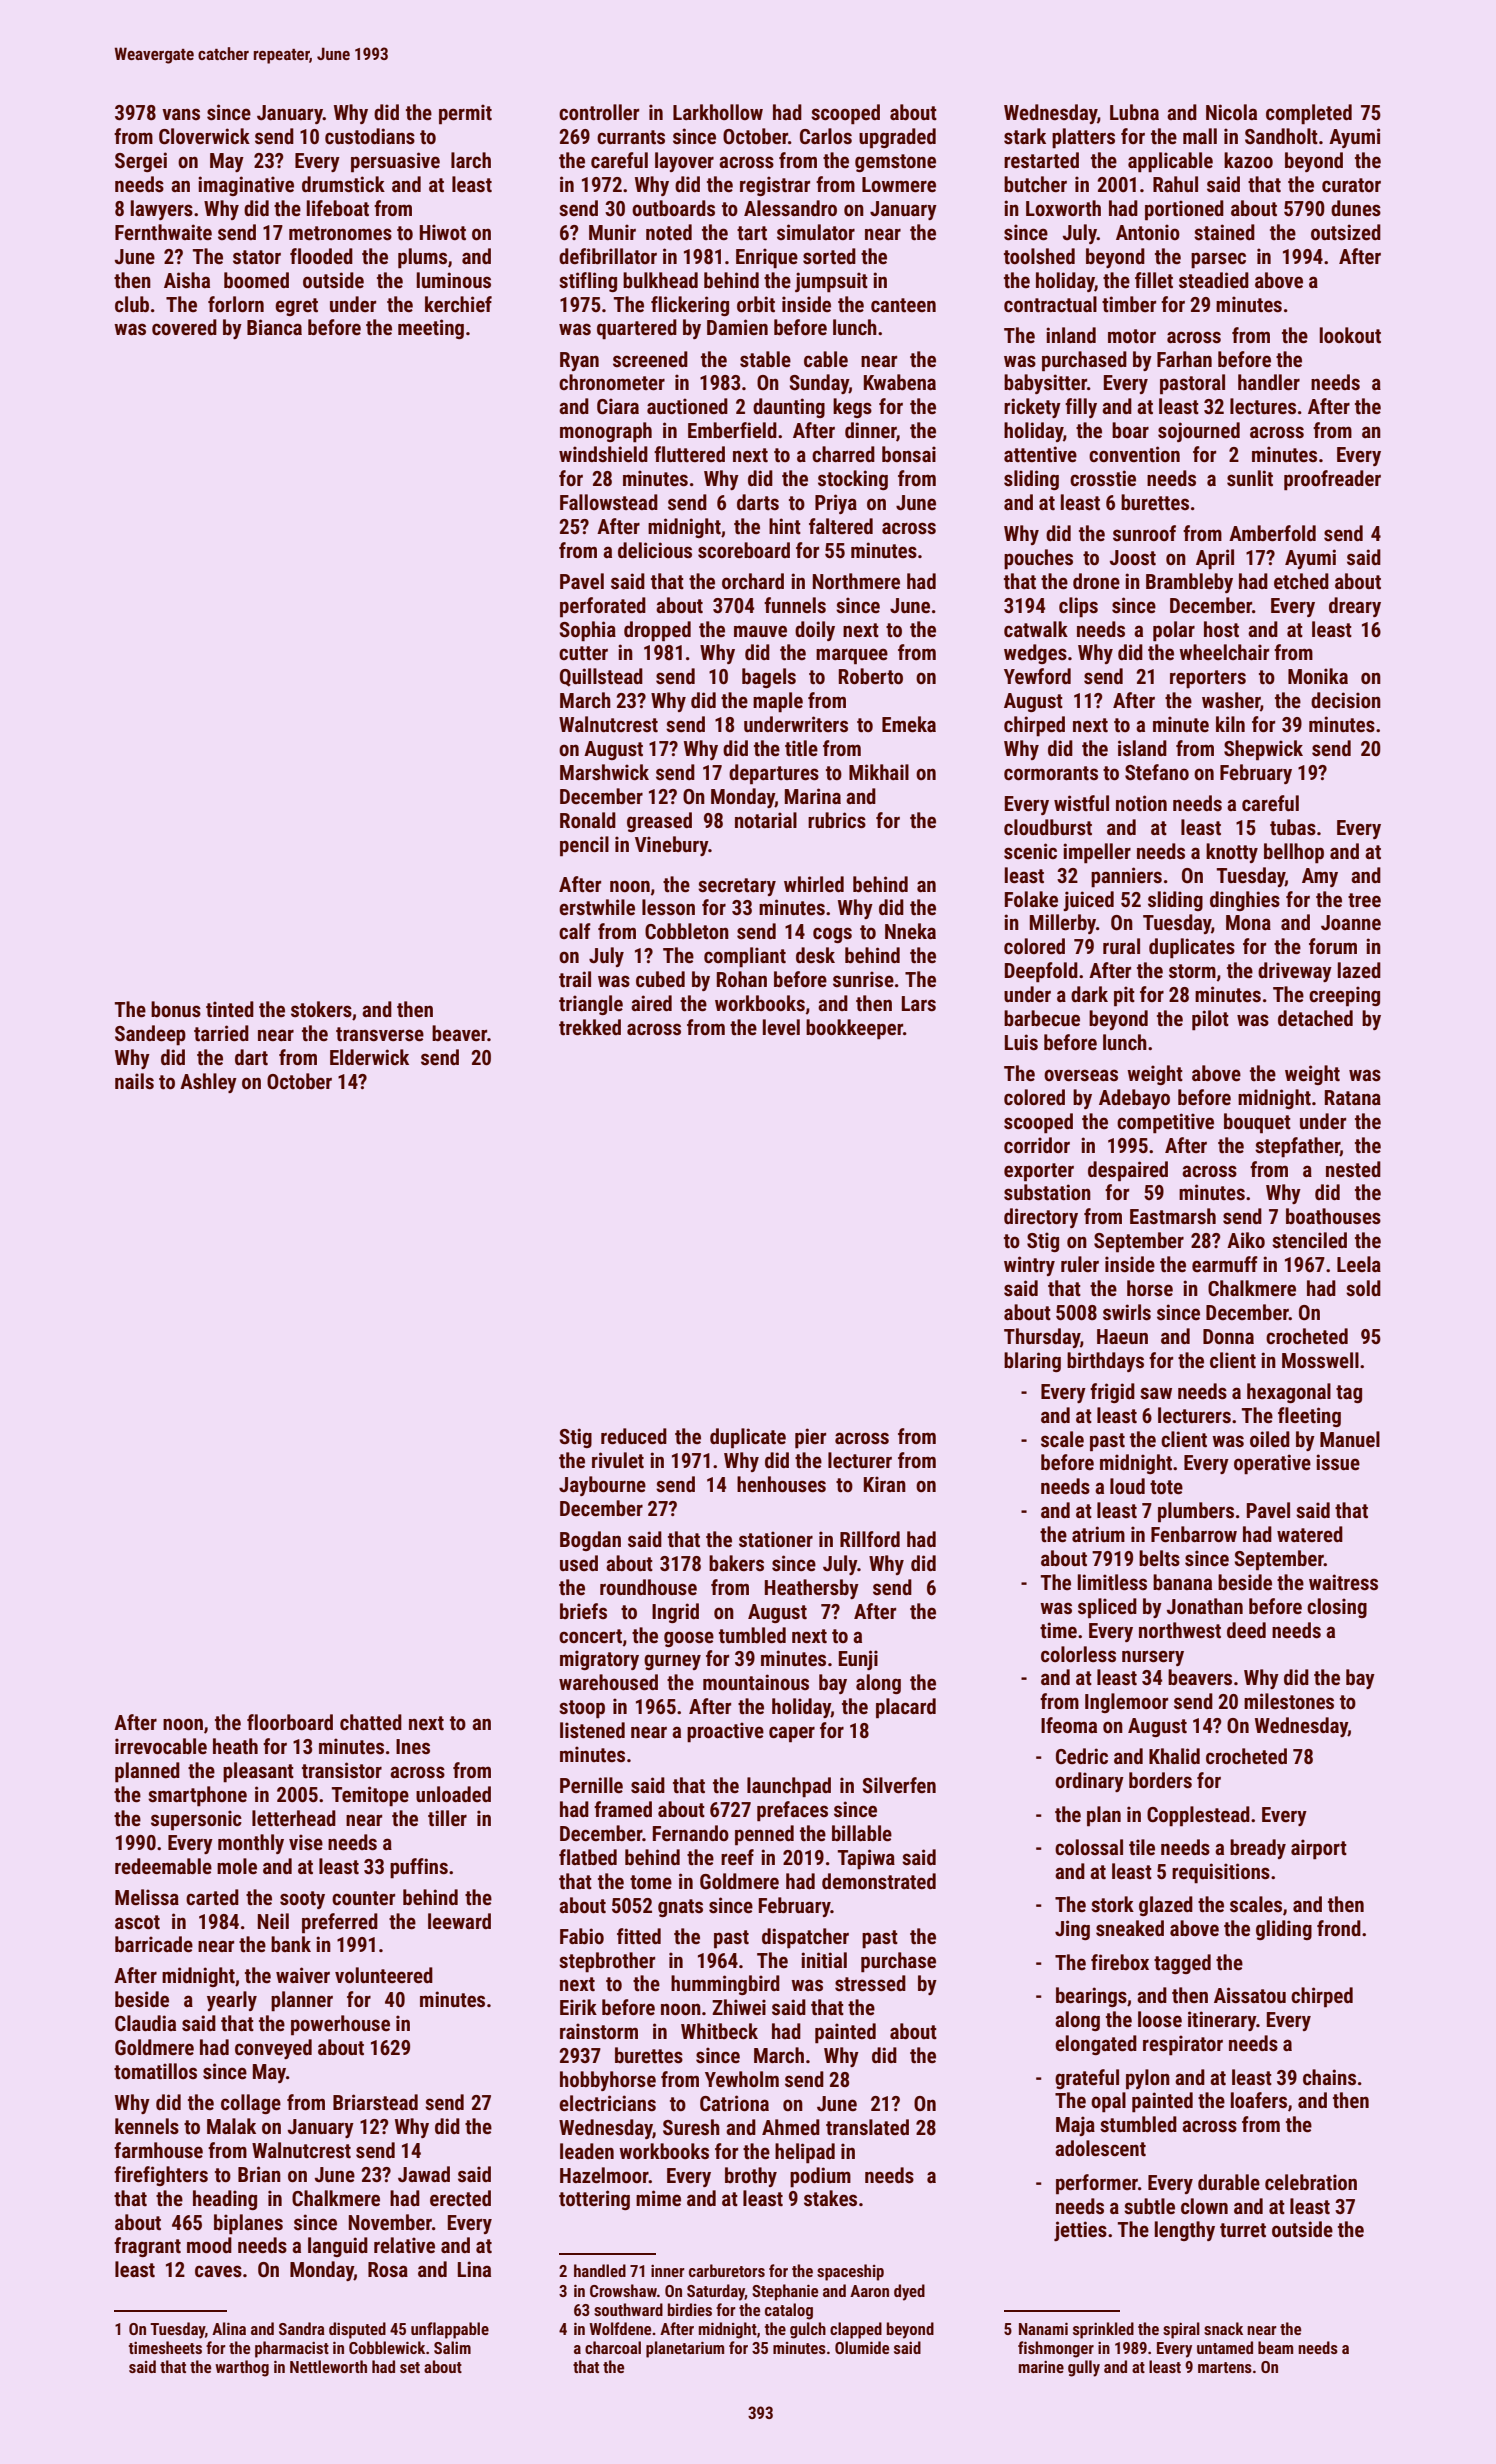 This document has width=1496, height=2464. Describe the element at coordinates (340, 2025) in the document. I see `powerhouse` at that location.
